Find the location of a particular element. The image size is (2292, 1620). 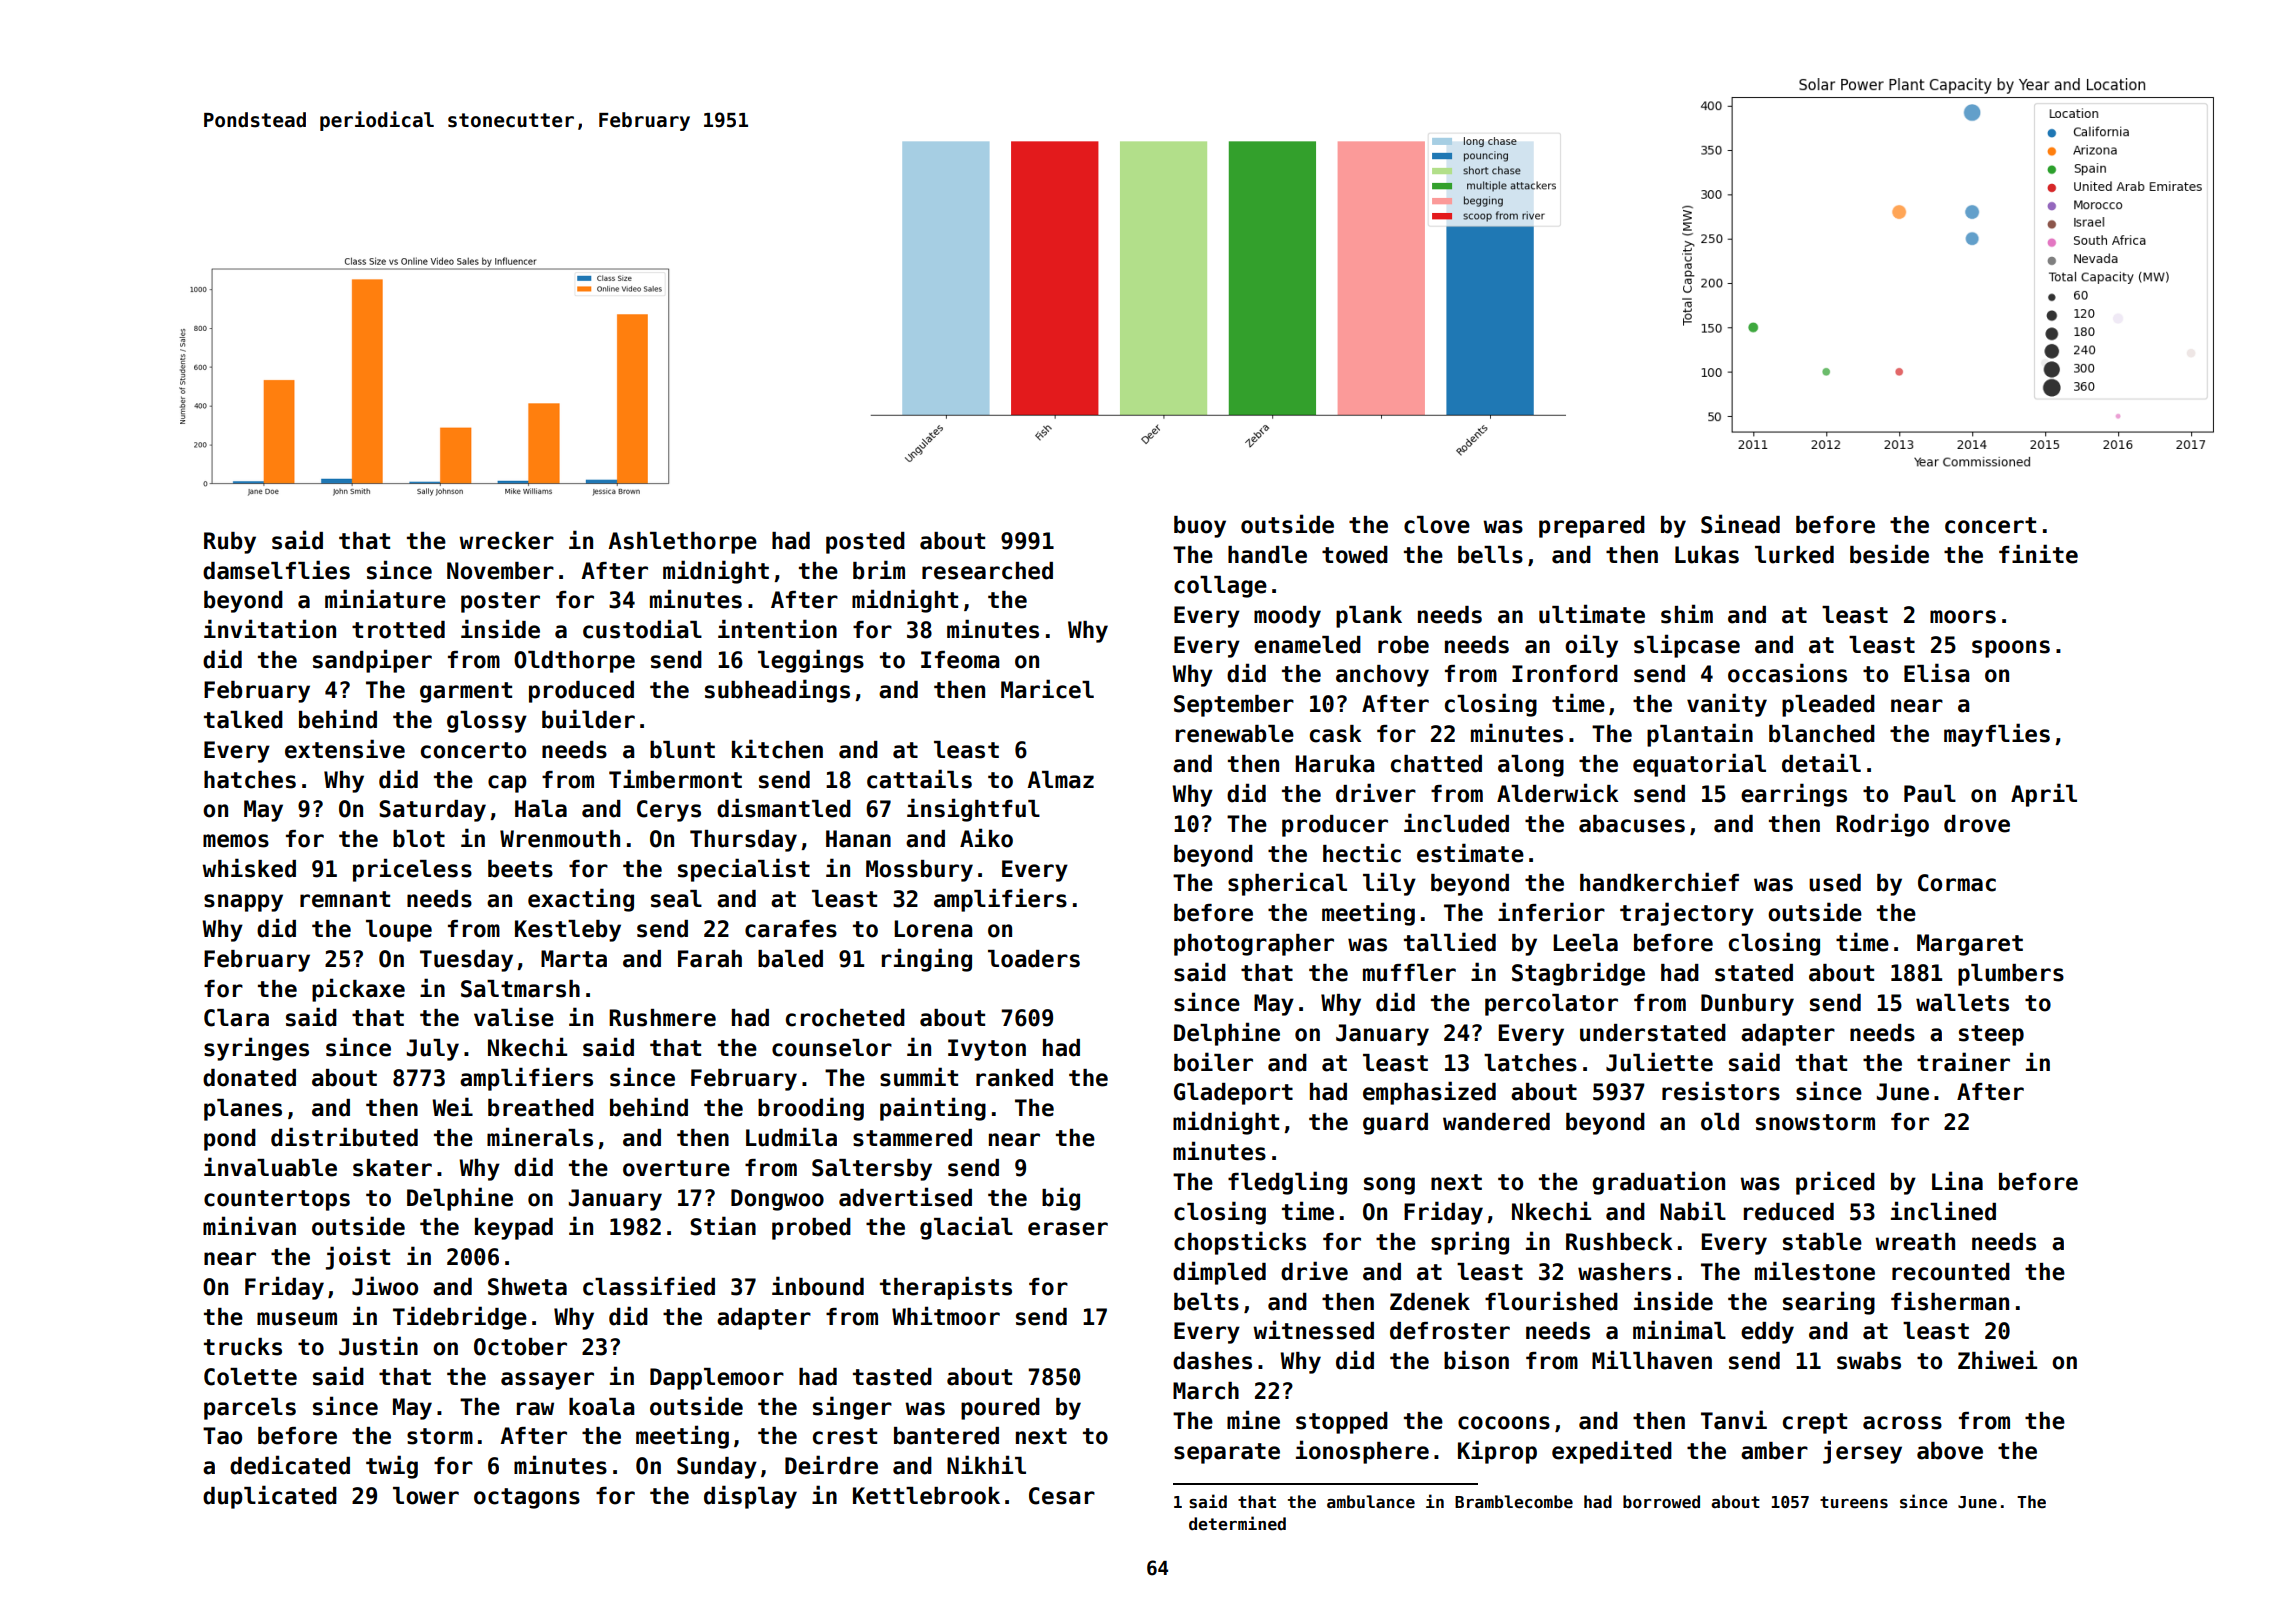

Tao is located at coordinates (222, 1436).
